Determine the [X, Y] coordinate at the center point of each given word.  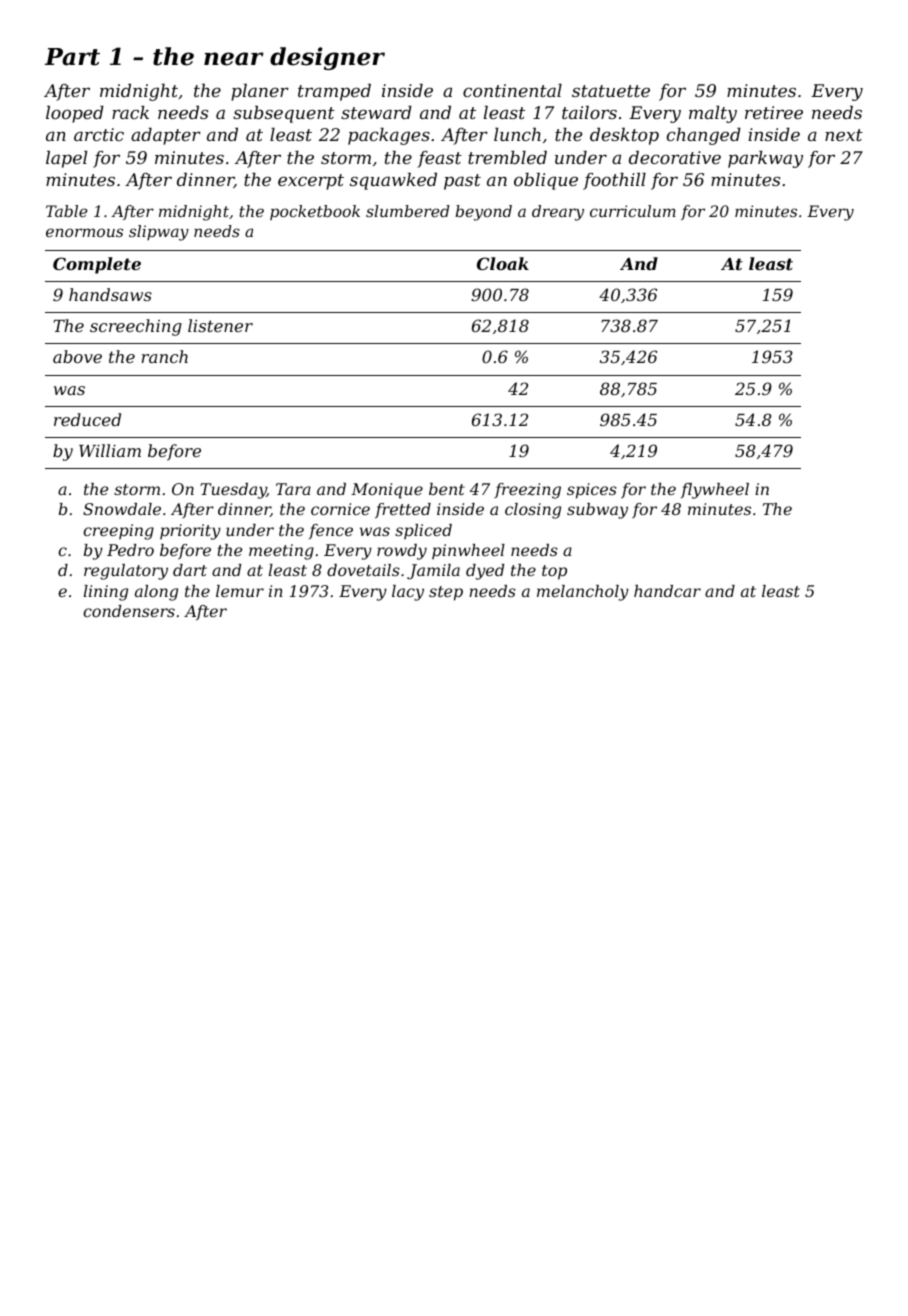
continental [512, 90]
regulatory [126, 572]
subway [597, 511]
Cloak [503, 263]
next [844, 135]
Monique [387, 491]
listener [220, 325]
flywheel [715, 491]
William [110, 450]
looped [75, 114]
